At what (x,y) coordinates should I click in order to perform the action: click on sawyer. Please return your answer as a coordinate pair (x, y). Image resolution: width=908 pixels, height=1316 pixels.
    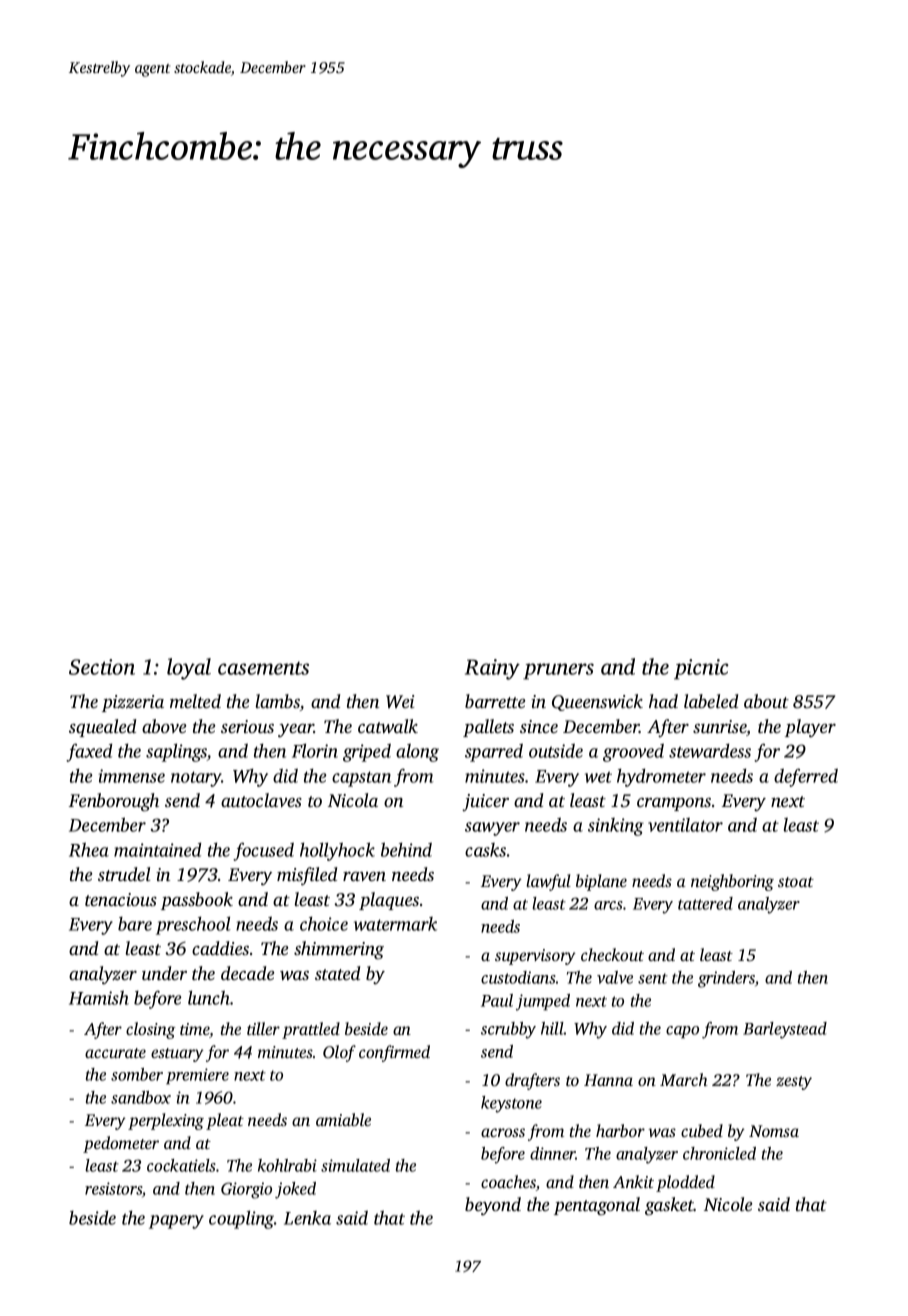
    Looking at the image, I should click on (492, 829).
